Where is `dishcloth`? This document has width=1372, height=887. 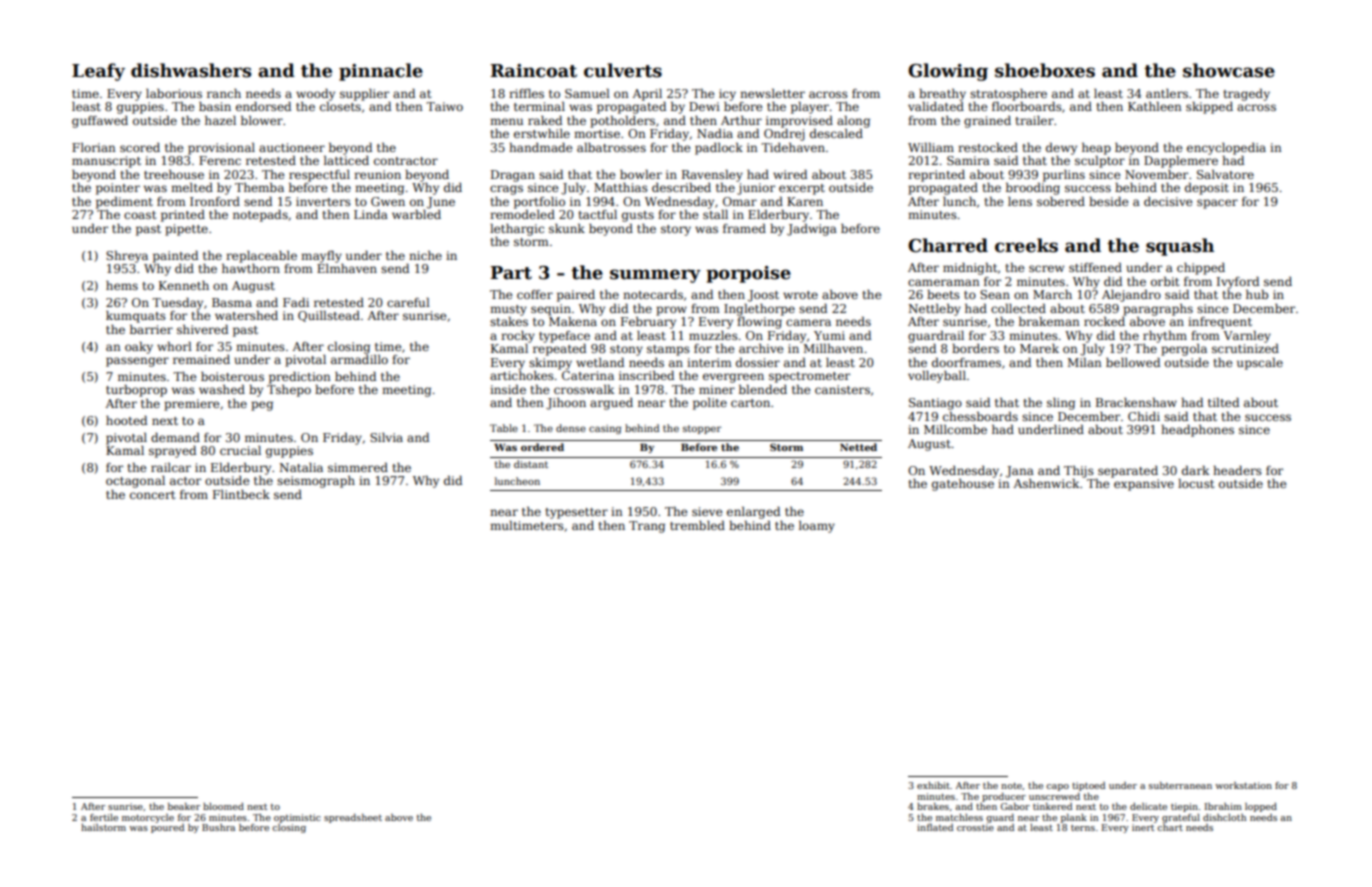
dishcloth is located at coordinates (1224, 817).
